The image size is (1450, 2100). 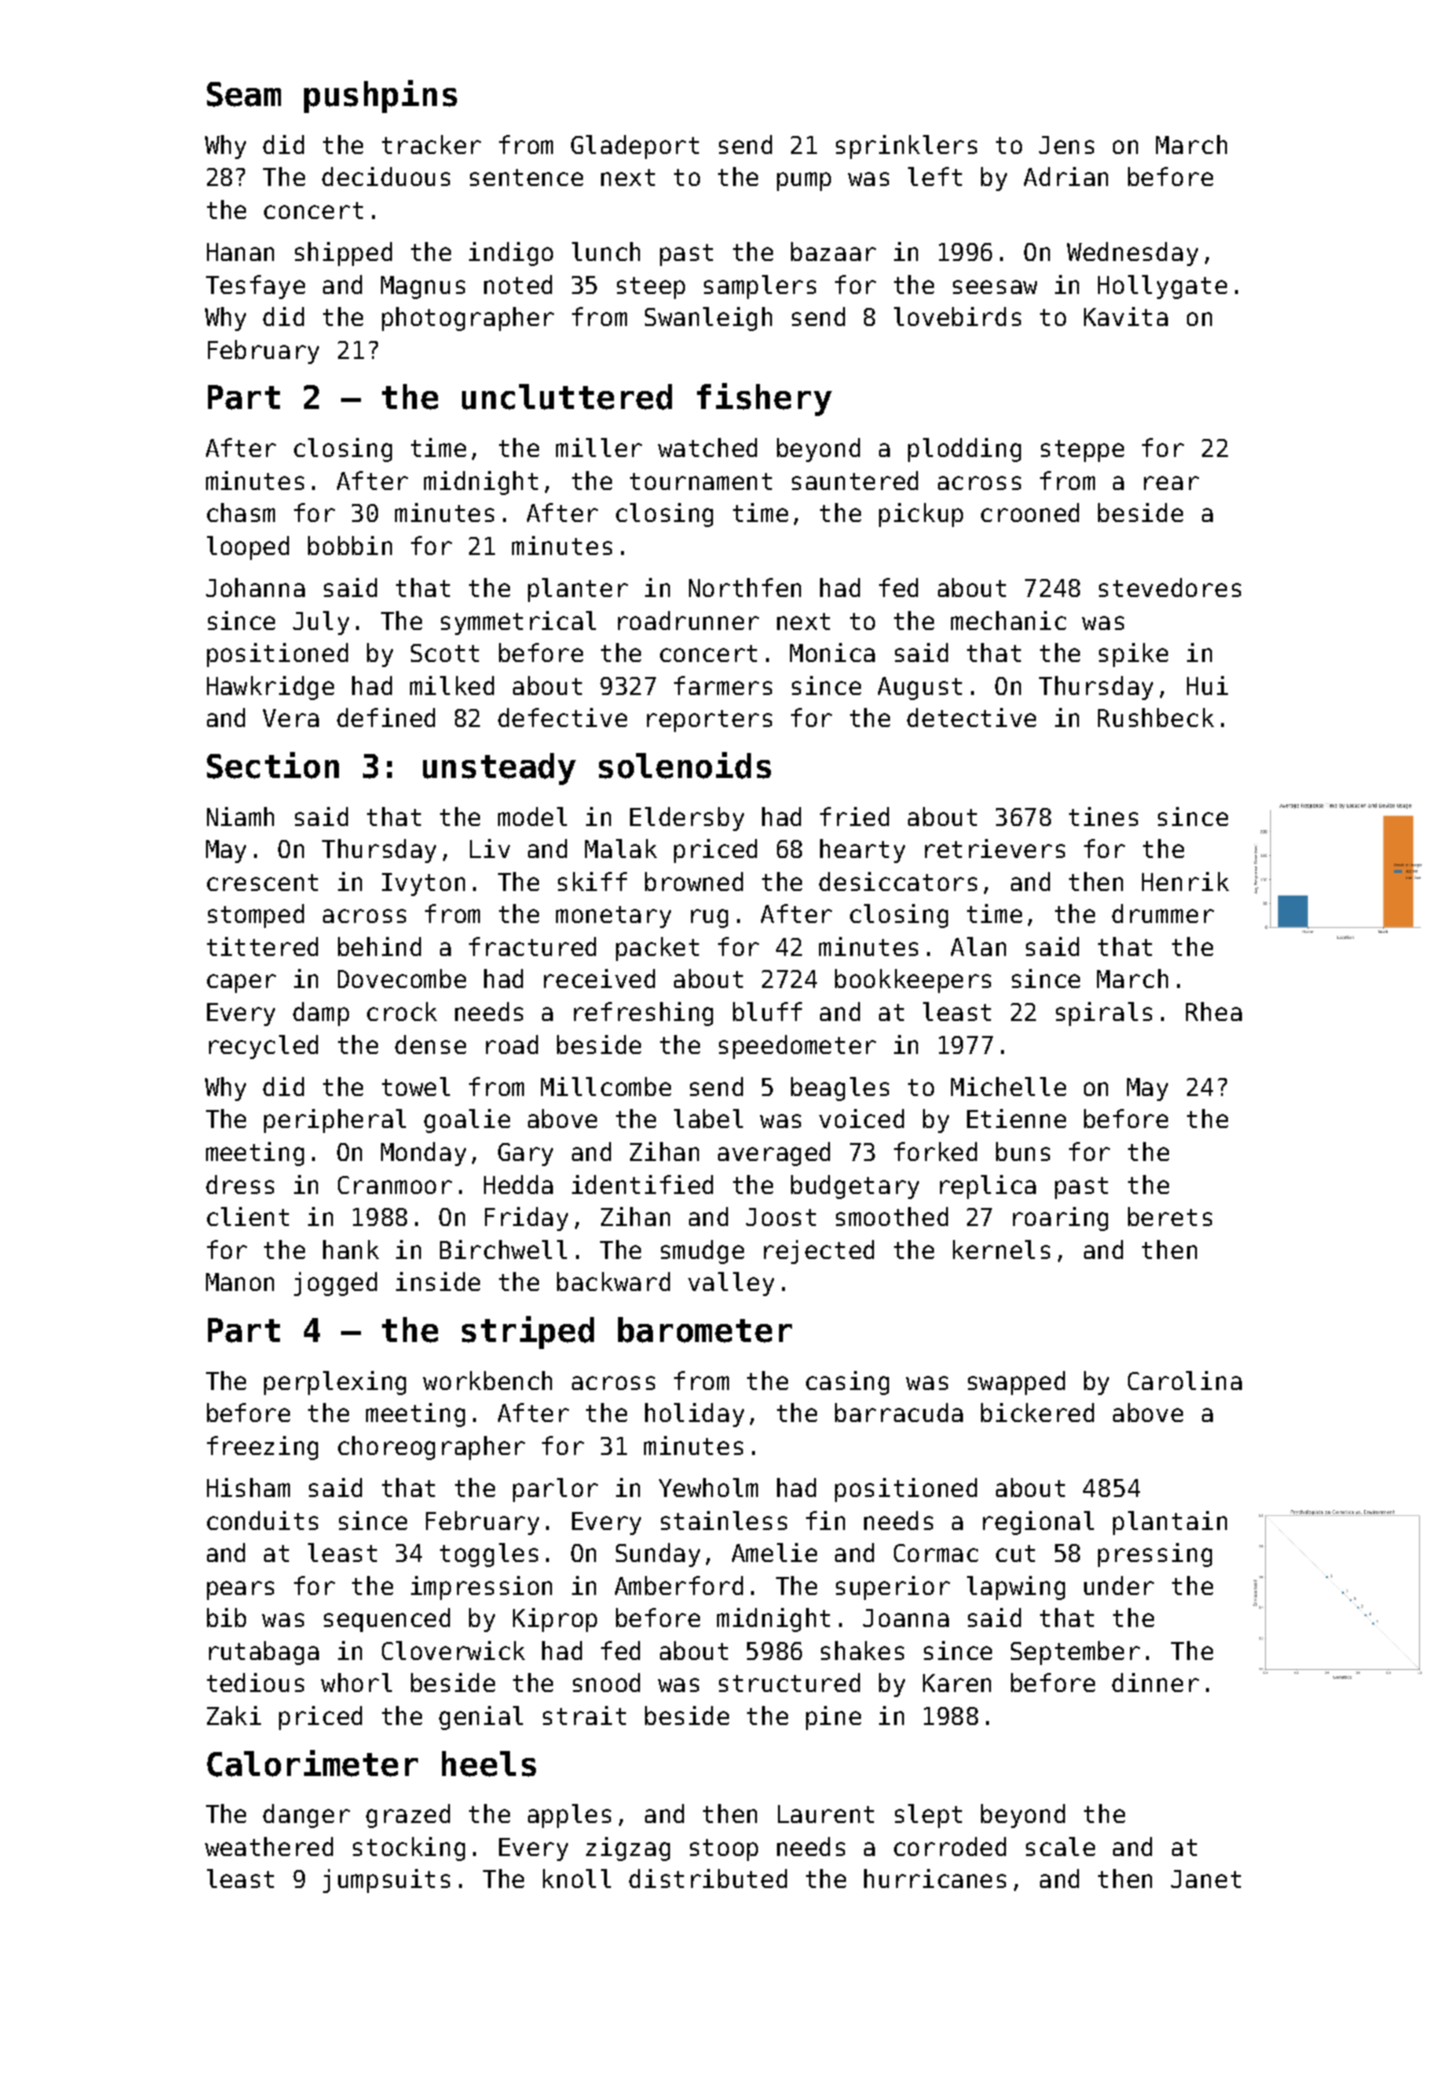 I want to click on miller, so click(x=599, y=447).
